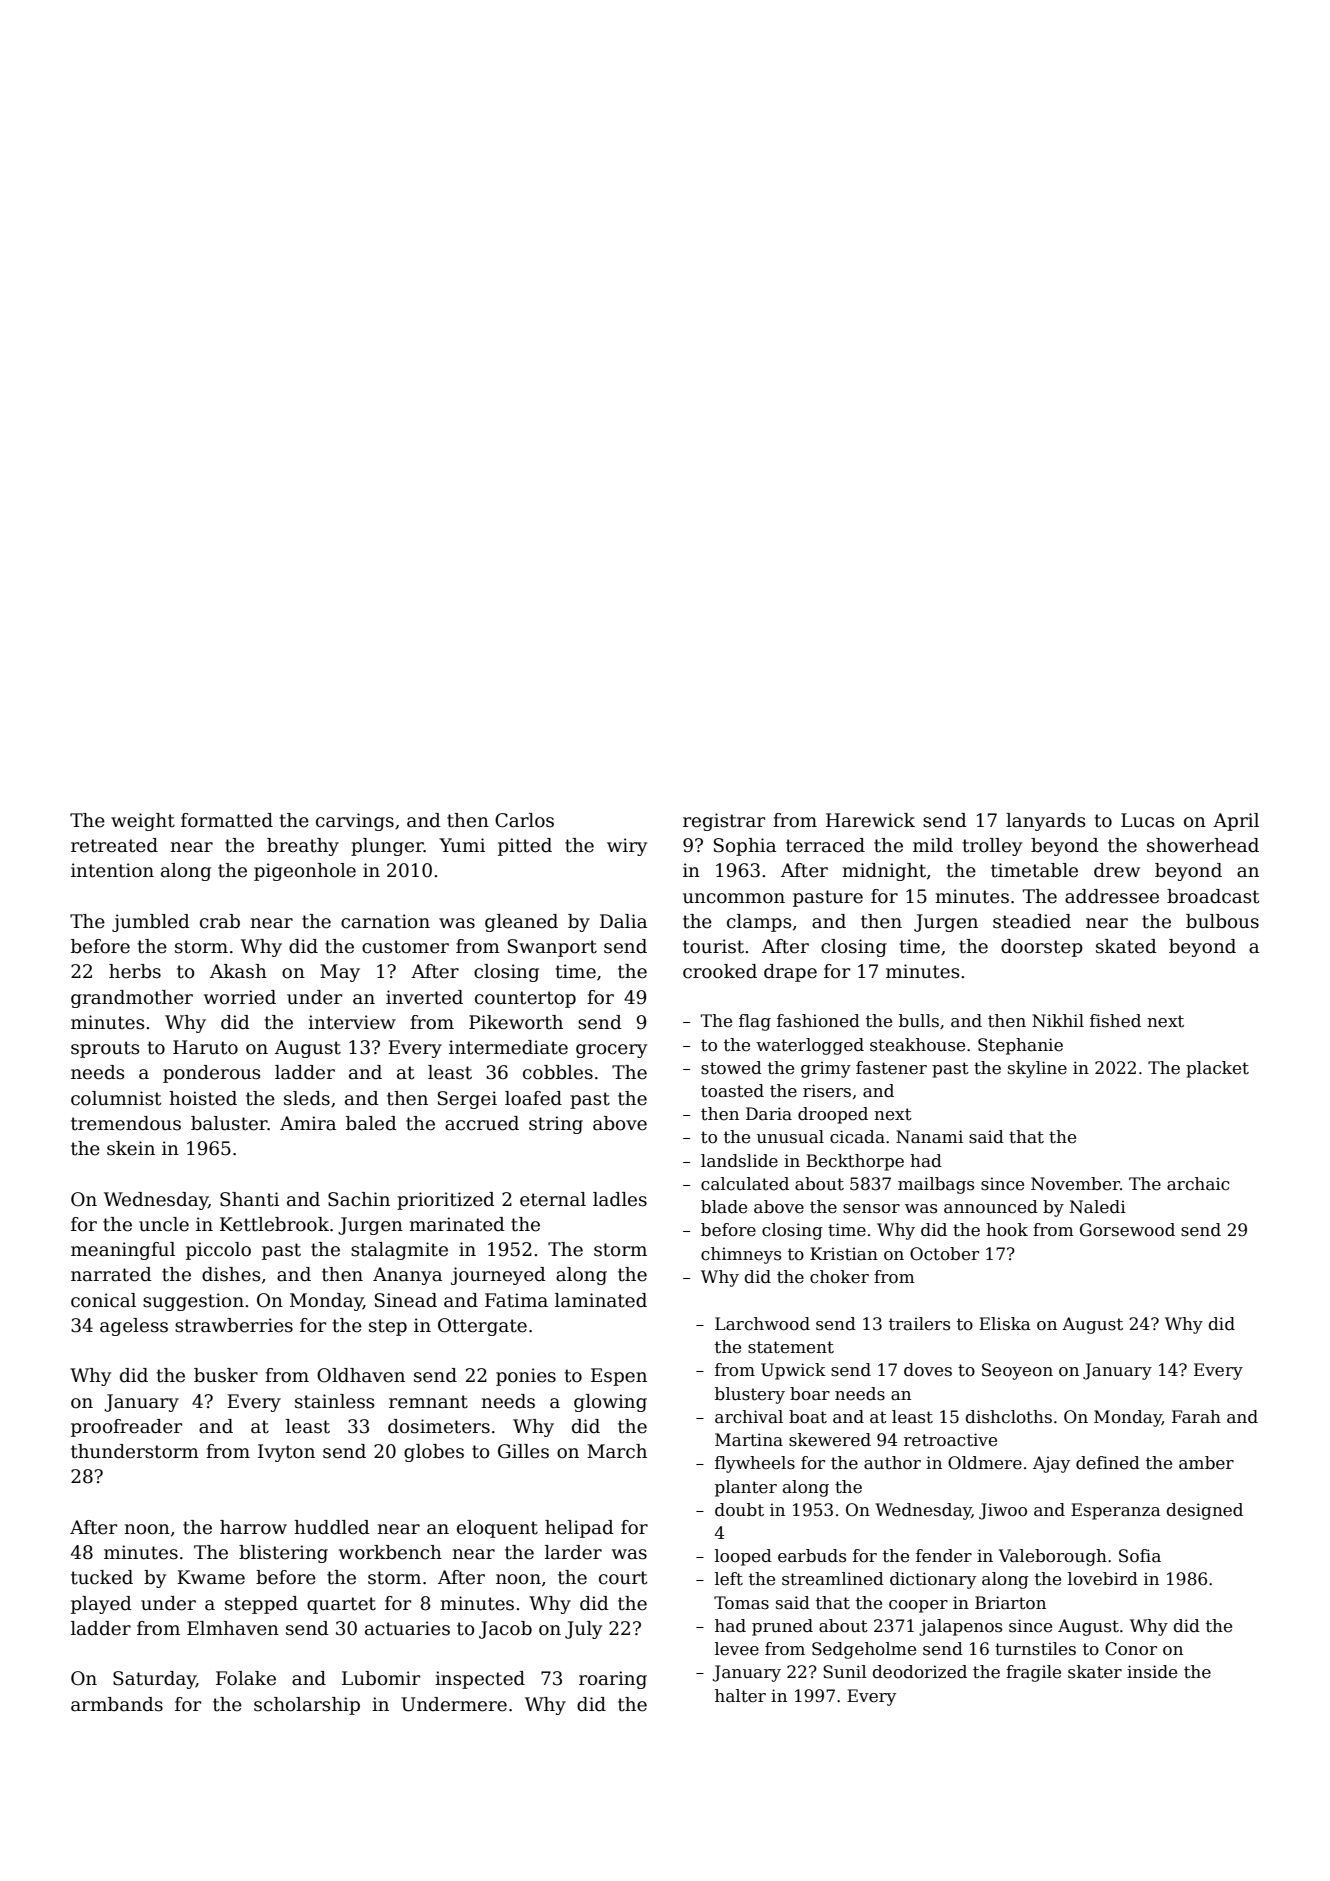  I want to click on bulbous, so click(1222, 921).
